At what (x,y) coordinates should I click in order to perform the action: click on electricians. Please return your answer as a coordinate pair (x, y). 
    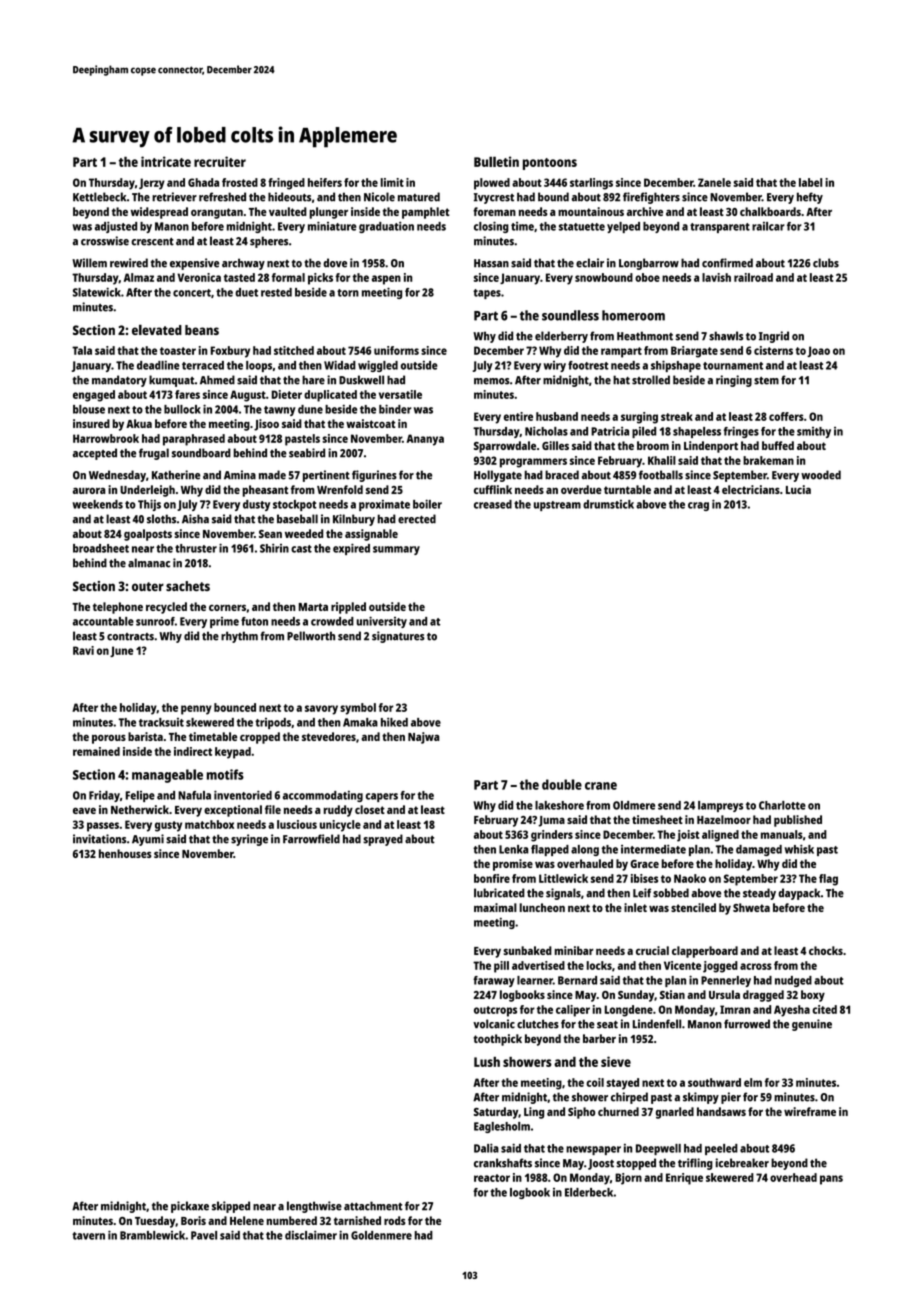
    Looking at the image, I should click on (751, 489).
